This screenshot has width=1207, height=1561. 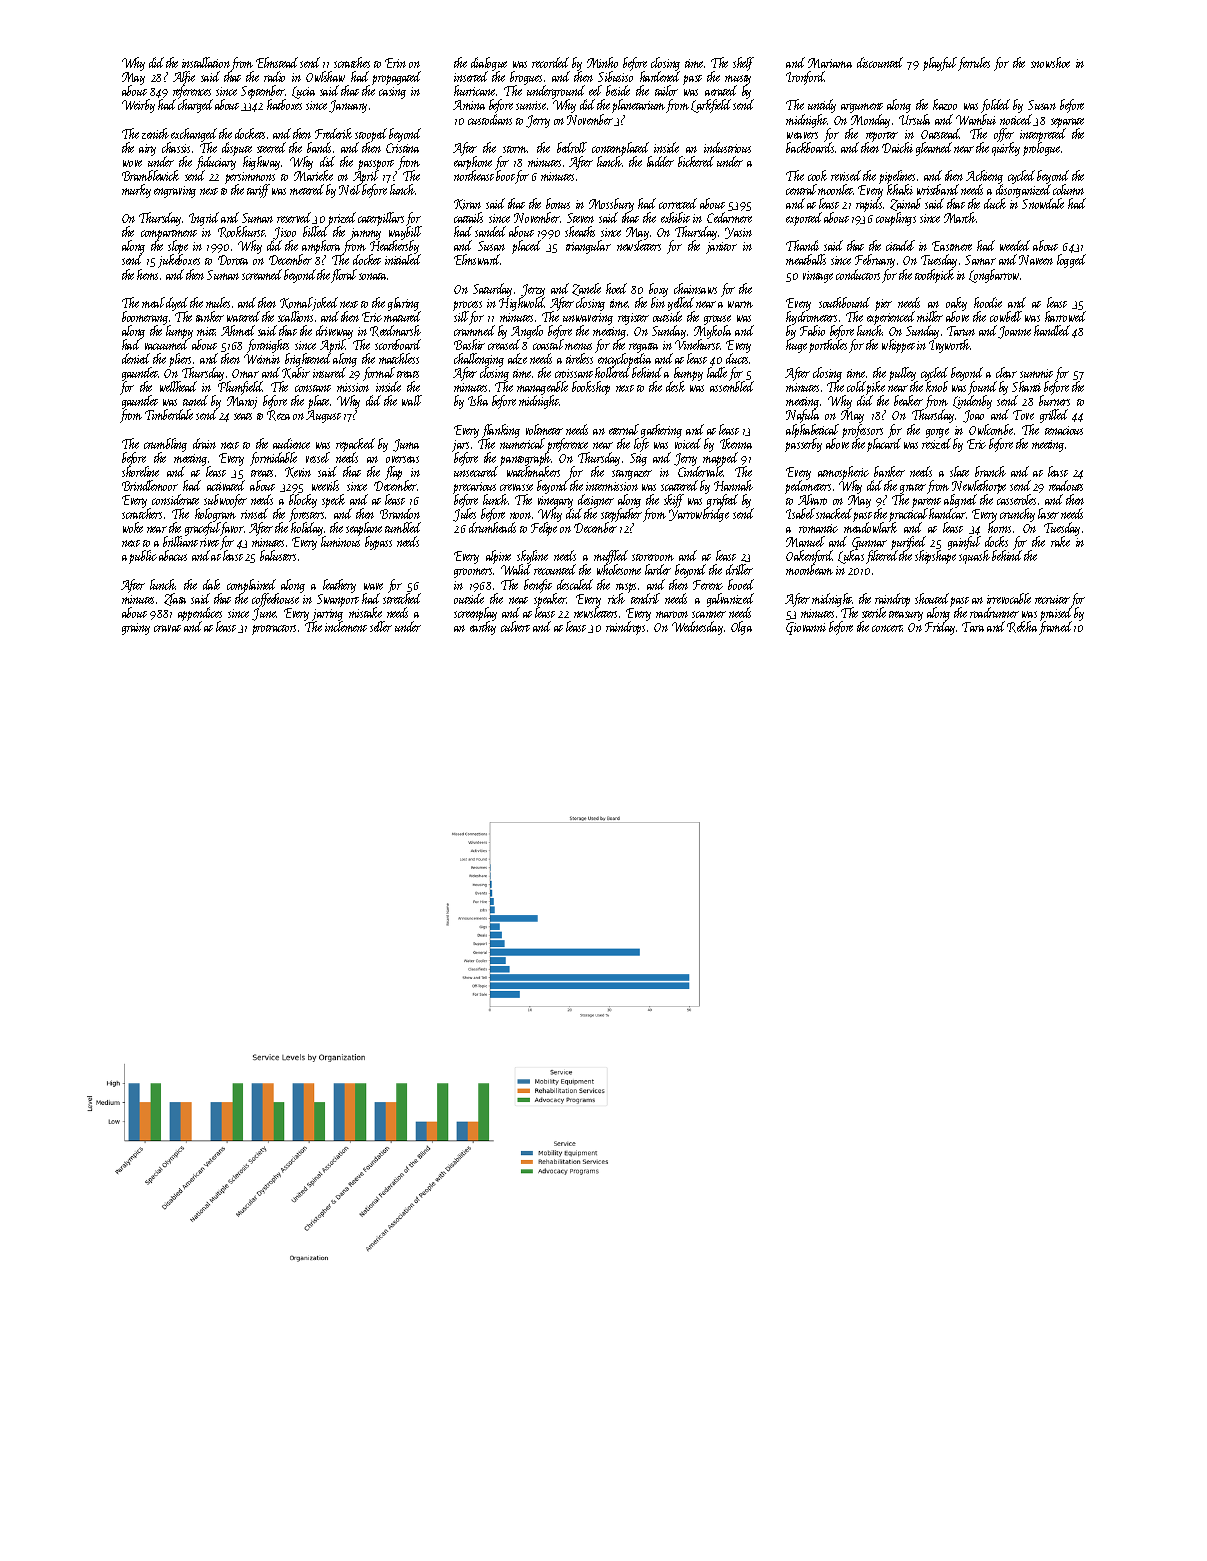 What do you see at coordinates (988, 302) in the screenshot?
I see `hoodie` at bounding box center [988, 302].
